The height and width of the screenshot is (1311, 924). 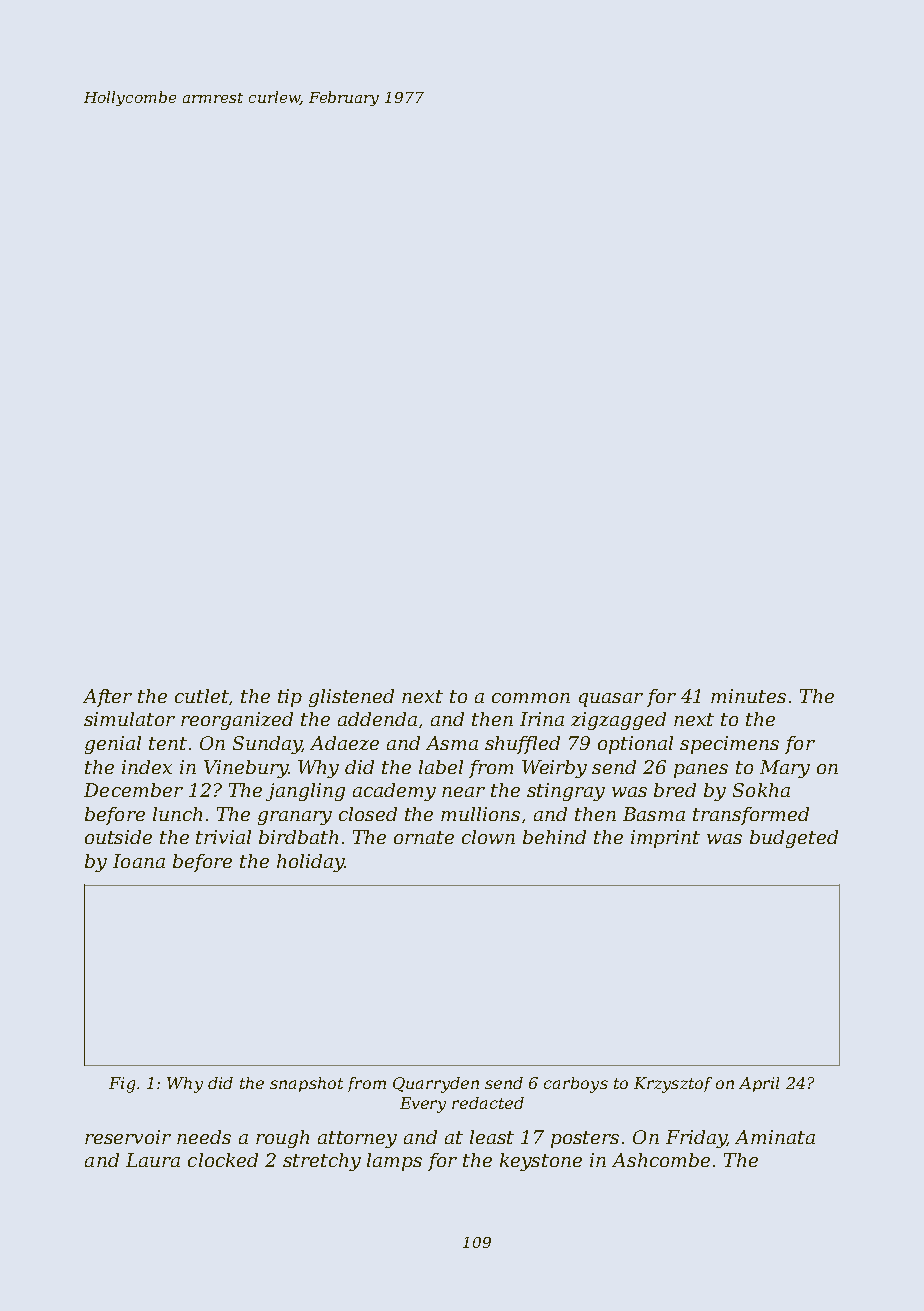 What do you see at coordinates (424, 837) in the screenshot?
I see `ornate` at bounding box center [424, 837].
